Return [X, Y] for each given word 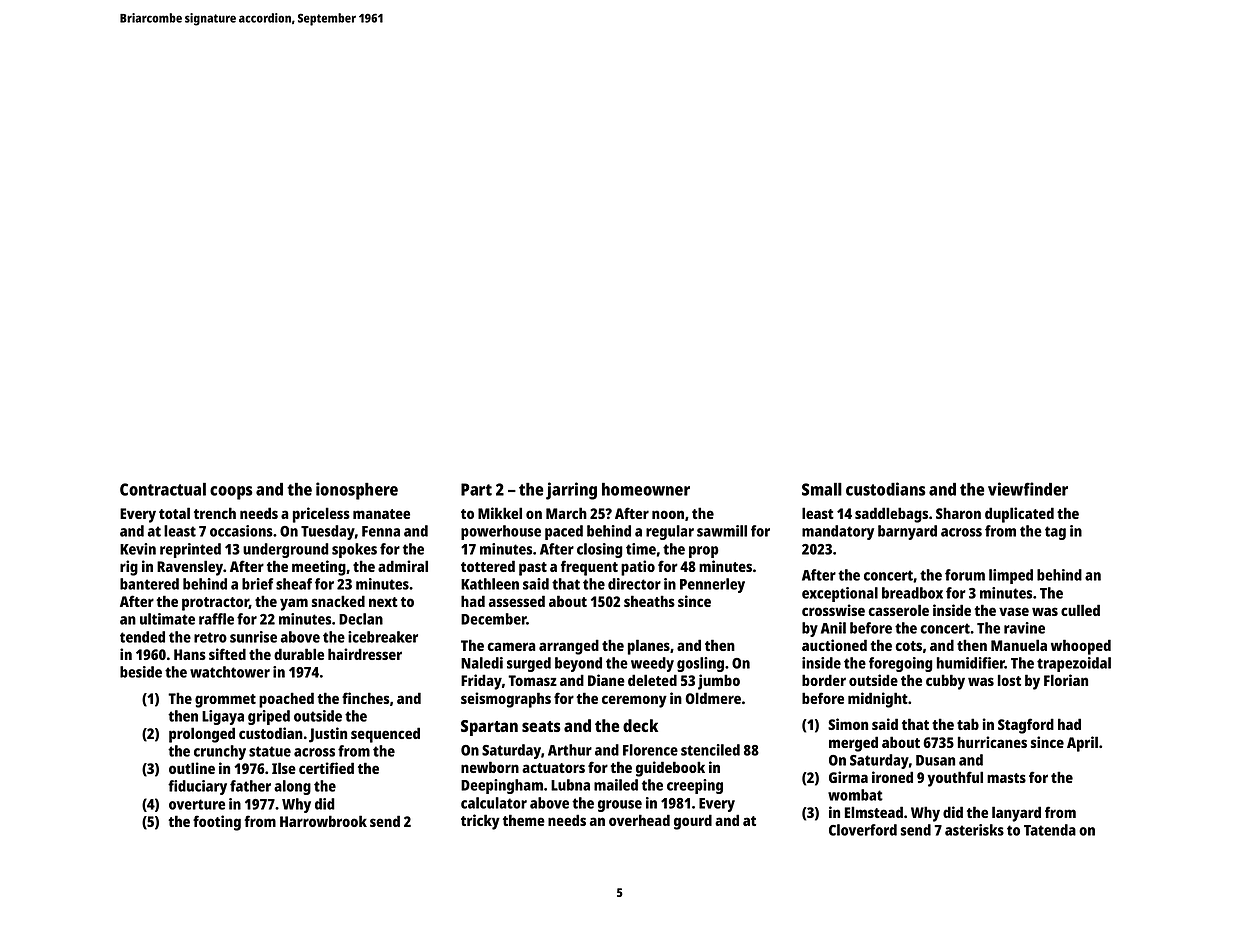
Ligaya [223, 717]
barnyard [907, 532]
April [1082, 744]
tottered [488, 566]
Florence [650, 750]
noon [668, 514]
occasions [241, 531]
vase [1014, 611]
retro [210, 637]
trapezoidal [1074, 664]
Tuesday [328, 532]
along [292, 787]
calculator [494, 803]
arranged [569, 647]
